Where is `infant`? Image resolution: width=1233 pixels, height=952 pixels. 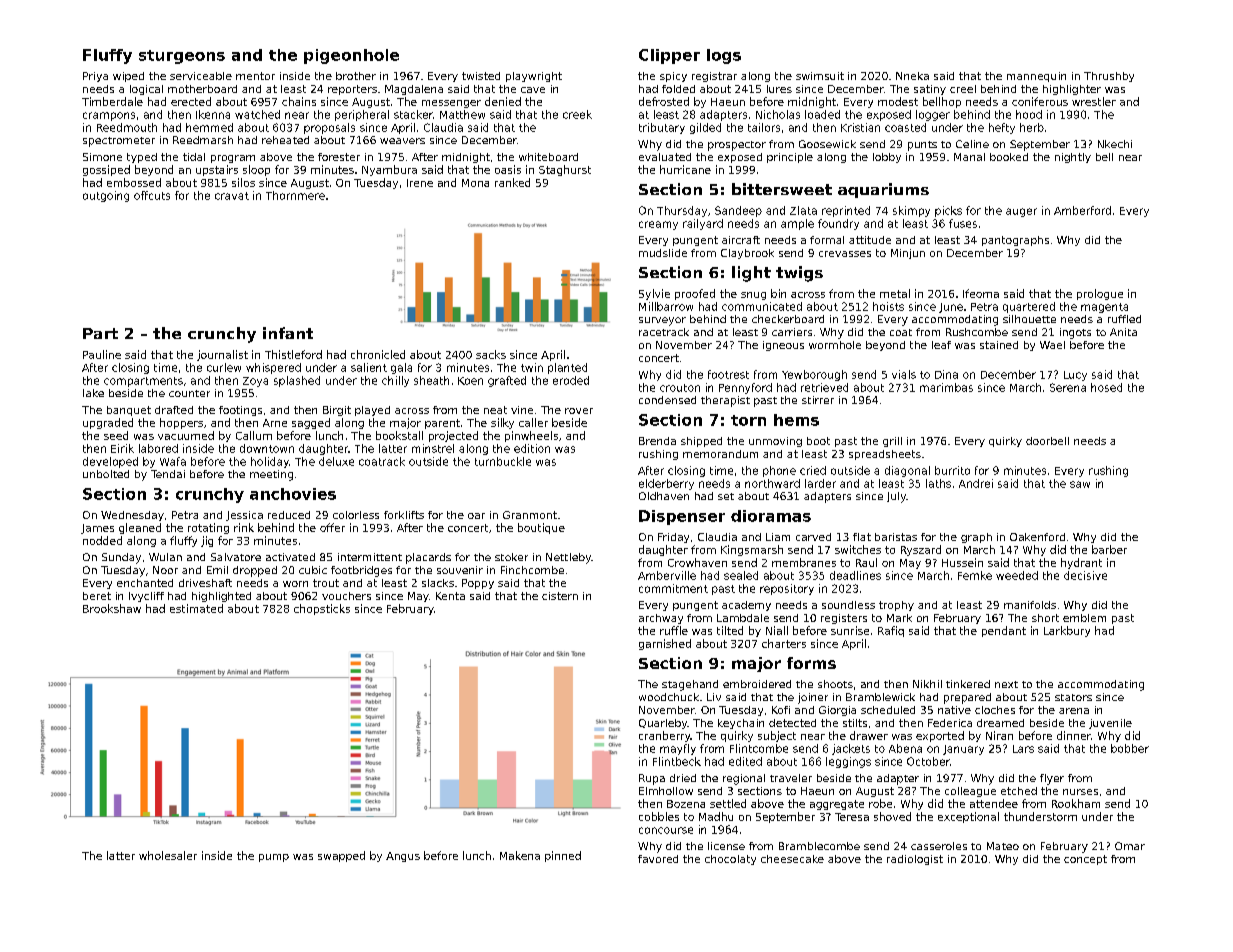 infant is located at coordinates (288, 333).
